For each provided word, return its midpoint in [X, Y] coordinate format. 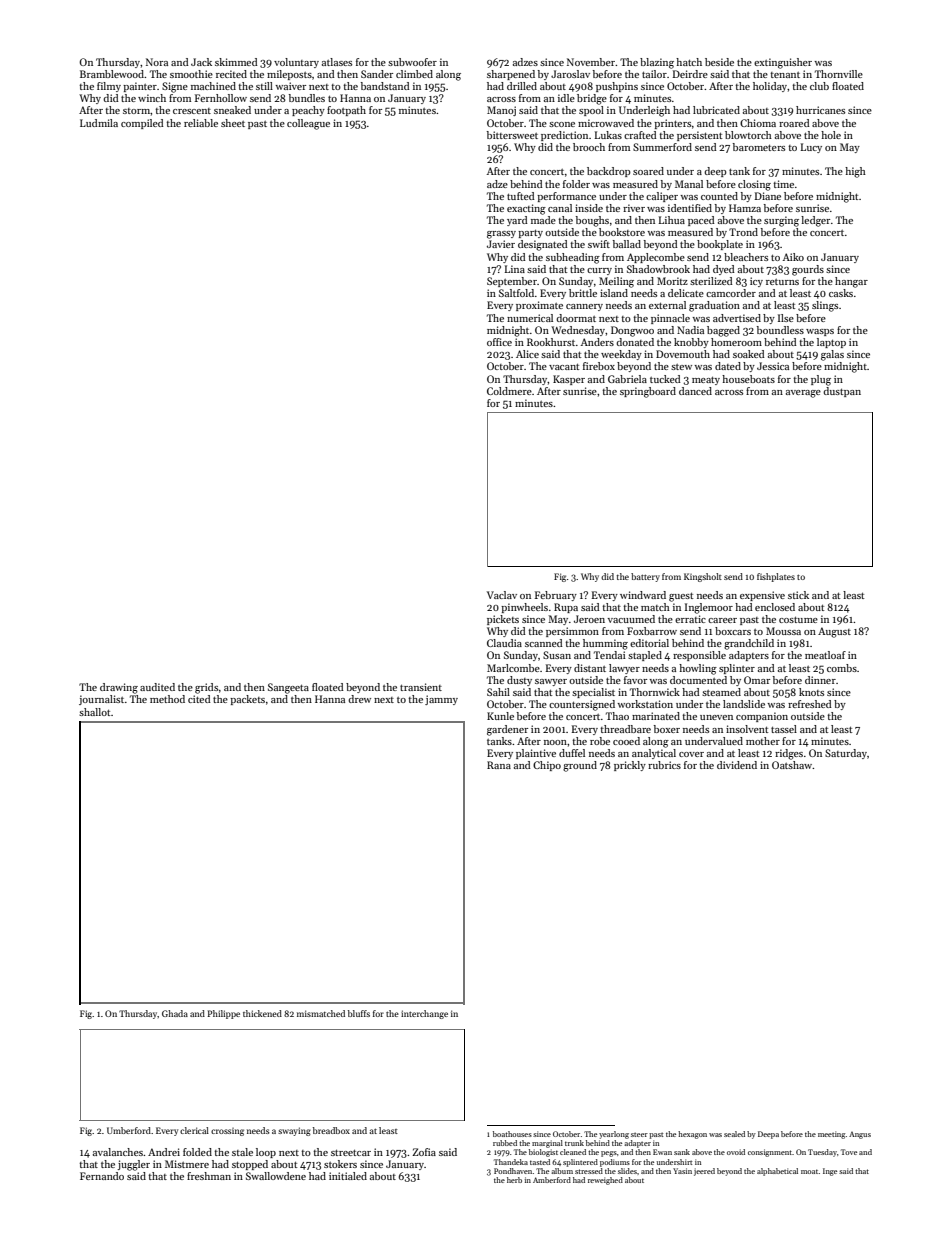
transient [421, 687]
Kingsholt [703, 577]
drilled [522, 86]
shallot [95, 712]
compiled [142, 124]
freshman [209, 1176]
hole [831, 135]
